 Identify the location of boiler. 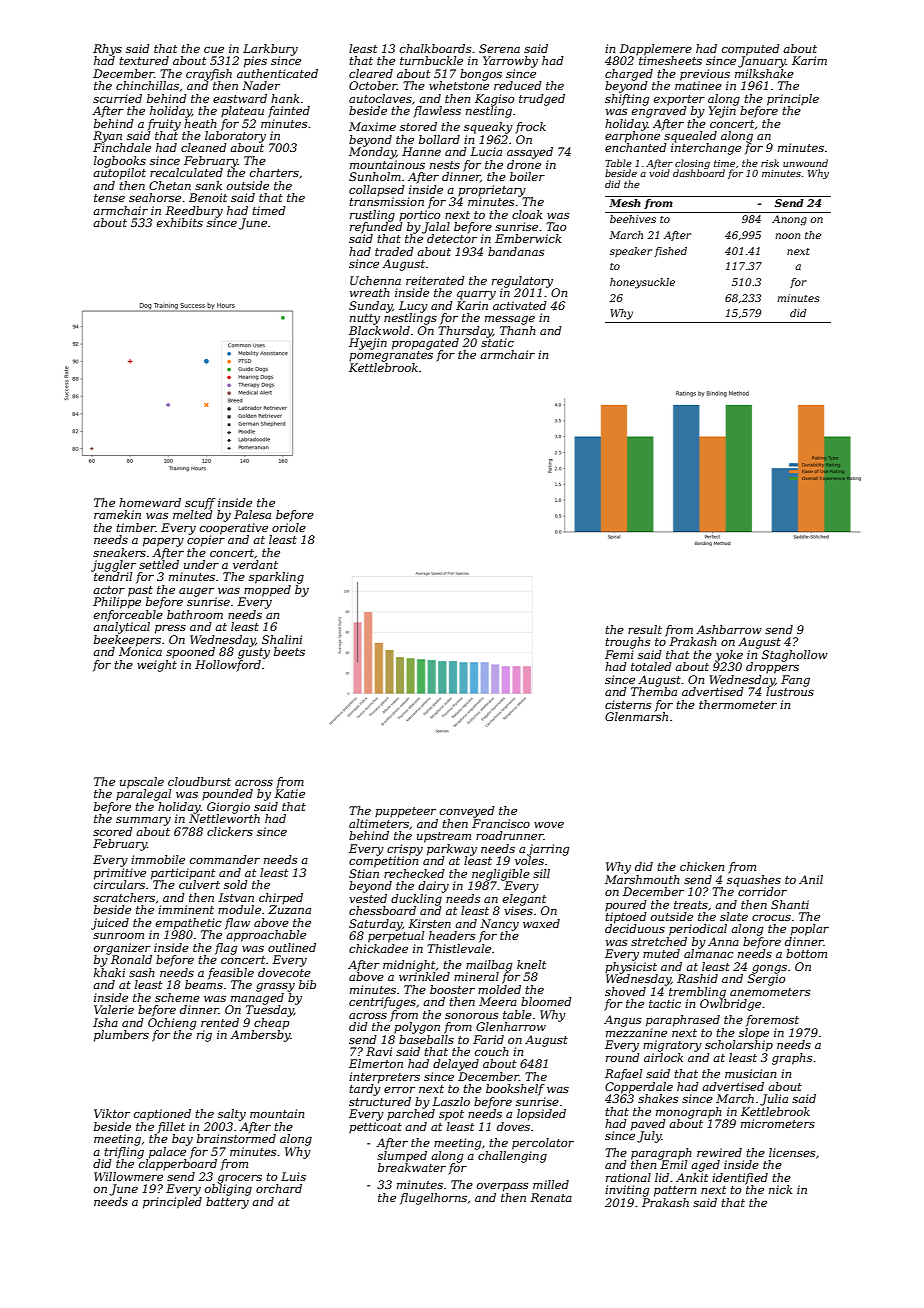
(527, 176).
